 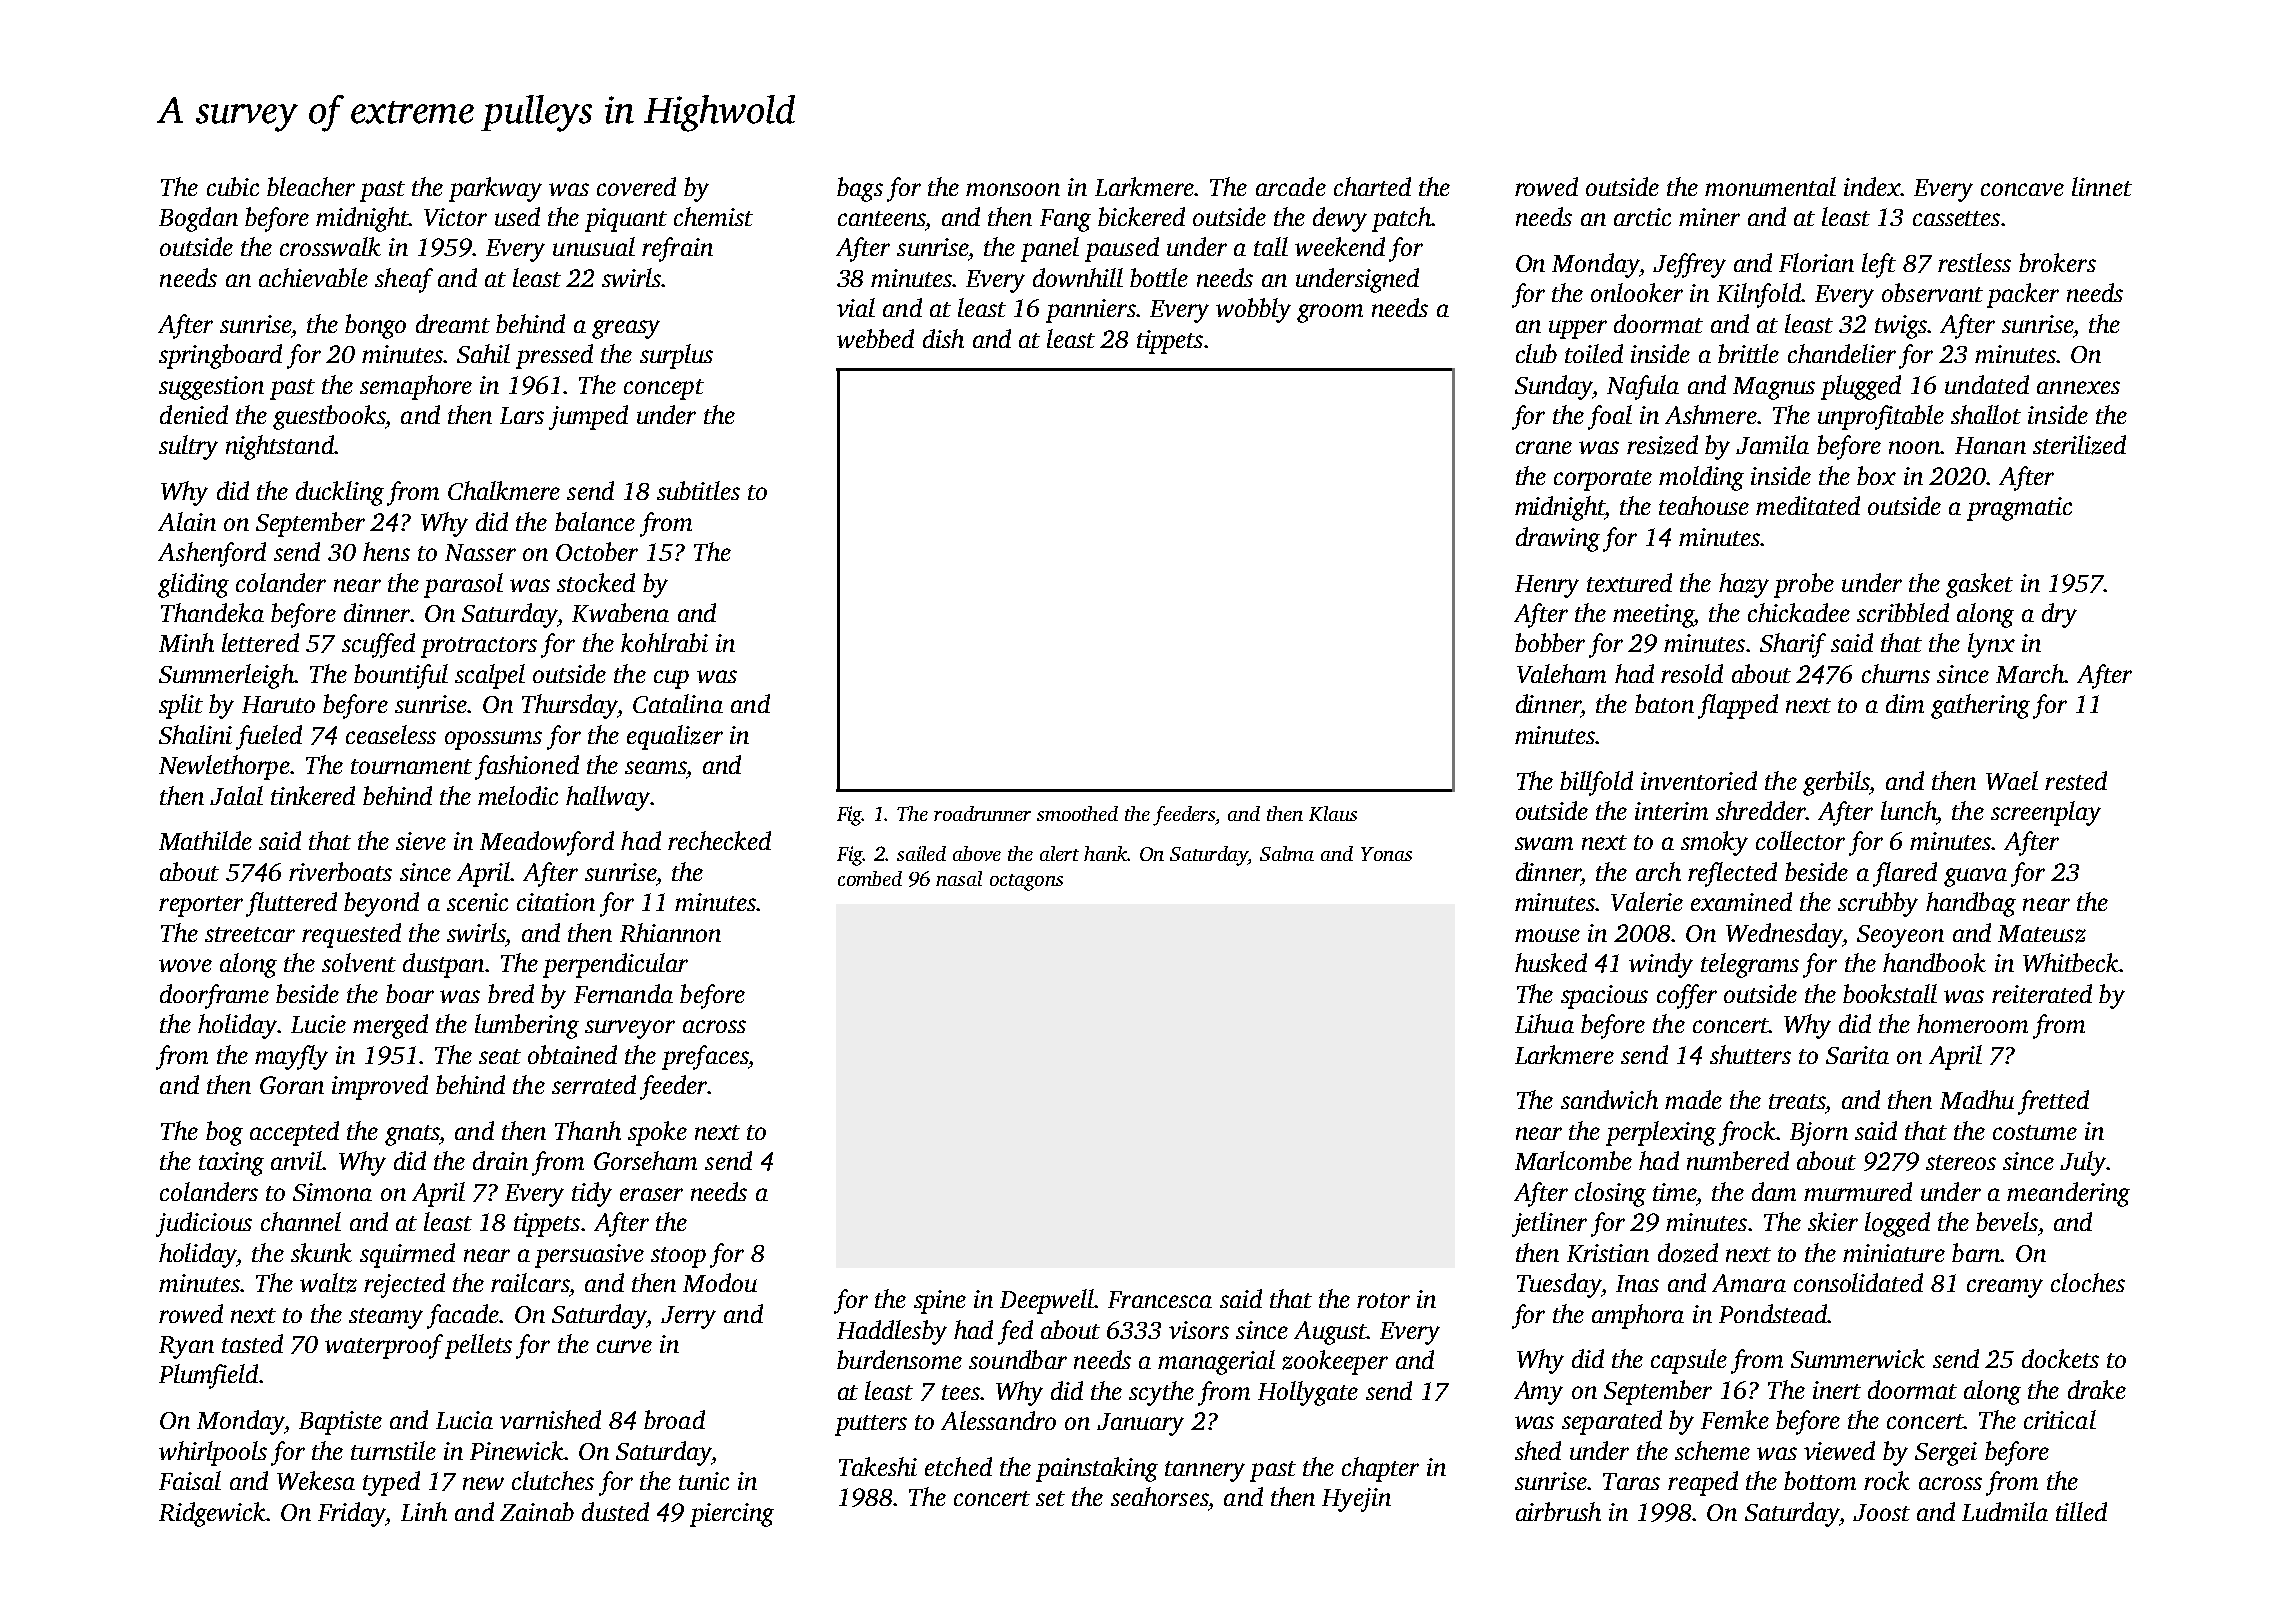 What do you see at coordinates (495, 189) in the image?
I see `parkway` at bounding box center [495, 189].
